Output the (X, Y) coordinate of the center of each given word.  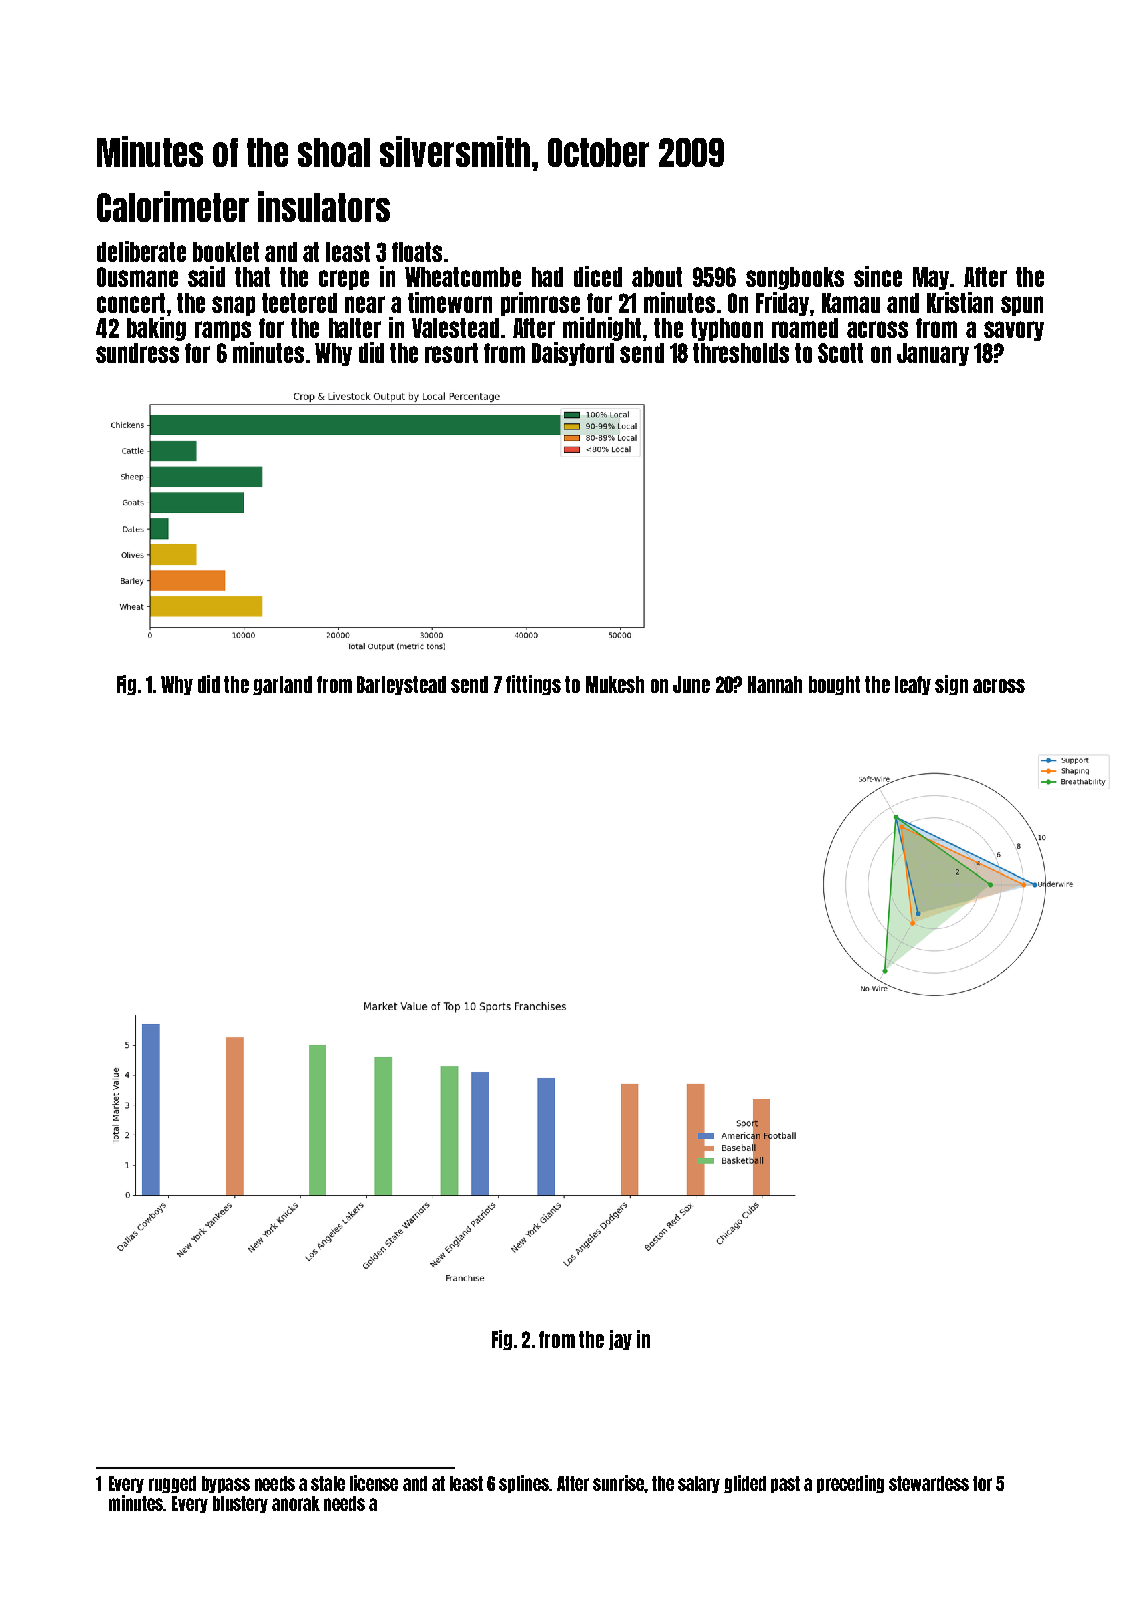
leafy (913, 685)
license (374, 1483)
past (785, 1484)
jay (620, 1340)
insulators (324, 206)
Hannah (775, 684)
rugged (172, 1484)
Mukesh (615, 684)
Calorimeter (173, 206)
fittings (533, 685)
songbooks (795, 278)
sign (951, 685)
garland (282, 685)
